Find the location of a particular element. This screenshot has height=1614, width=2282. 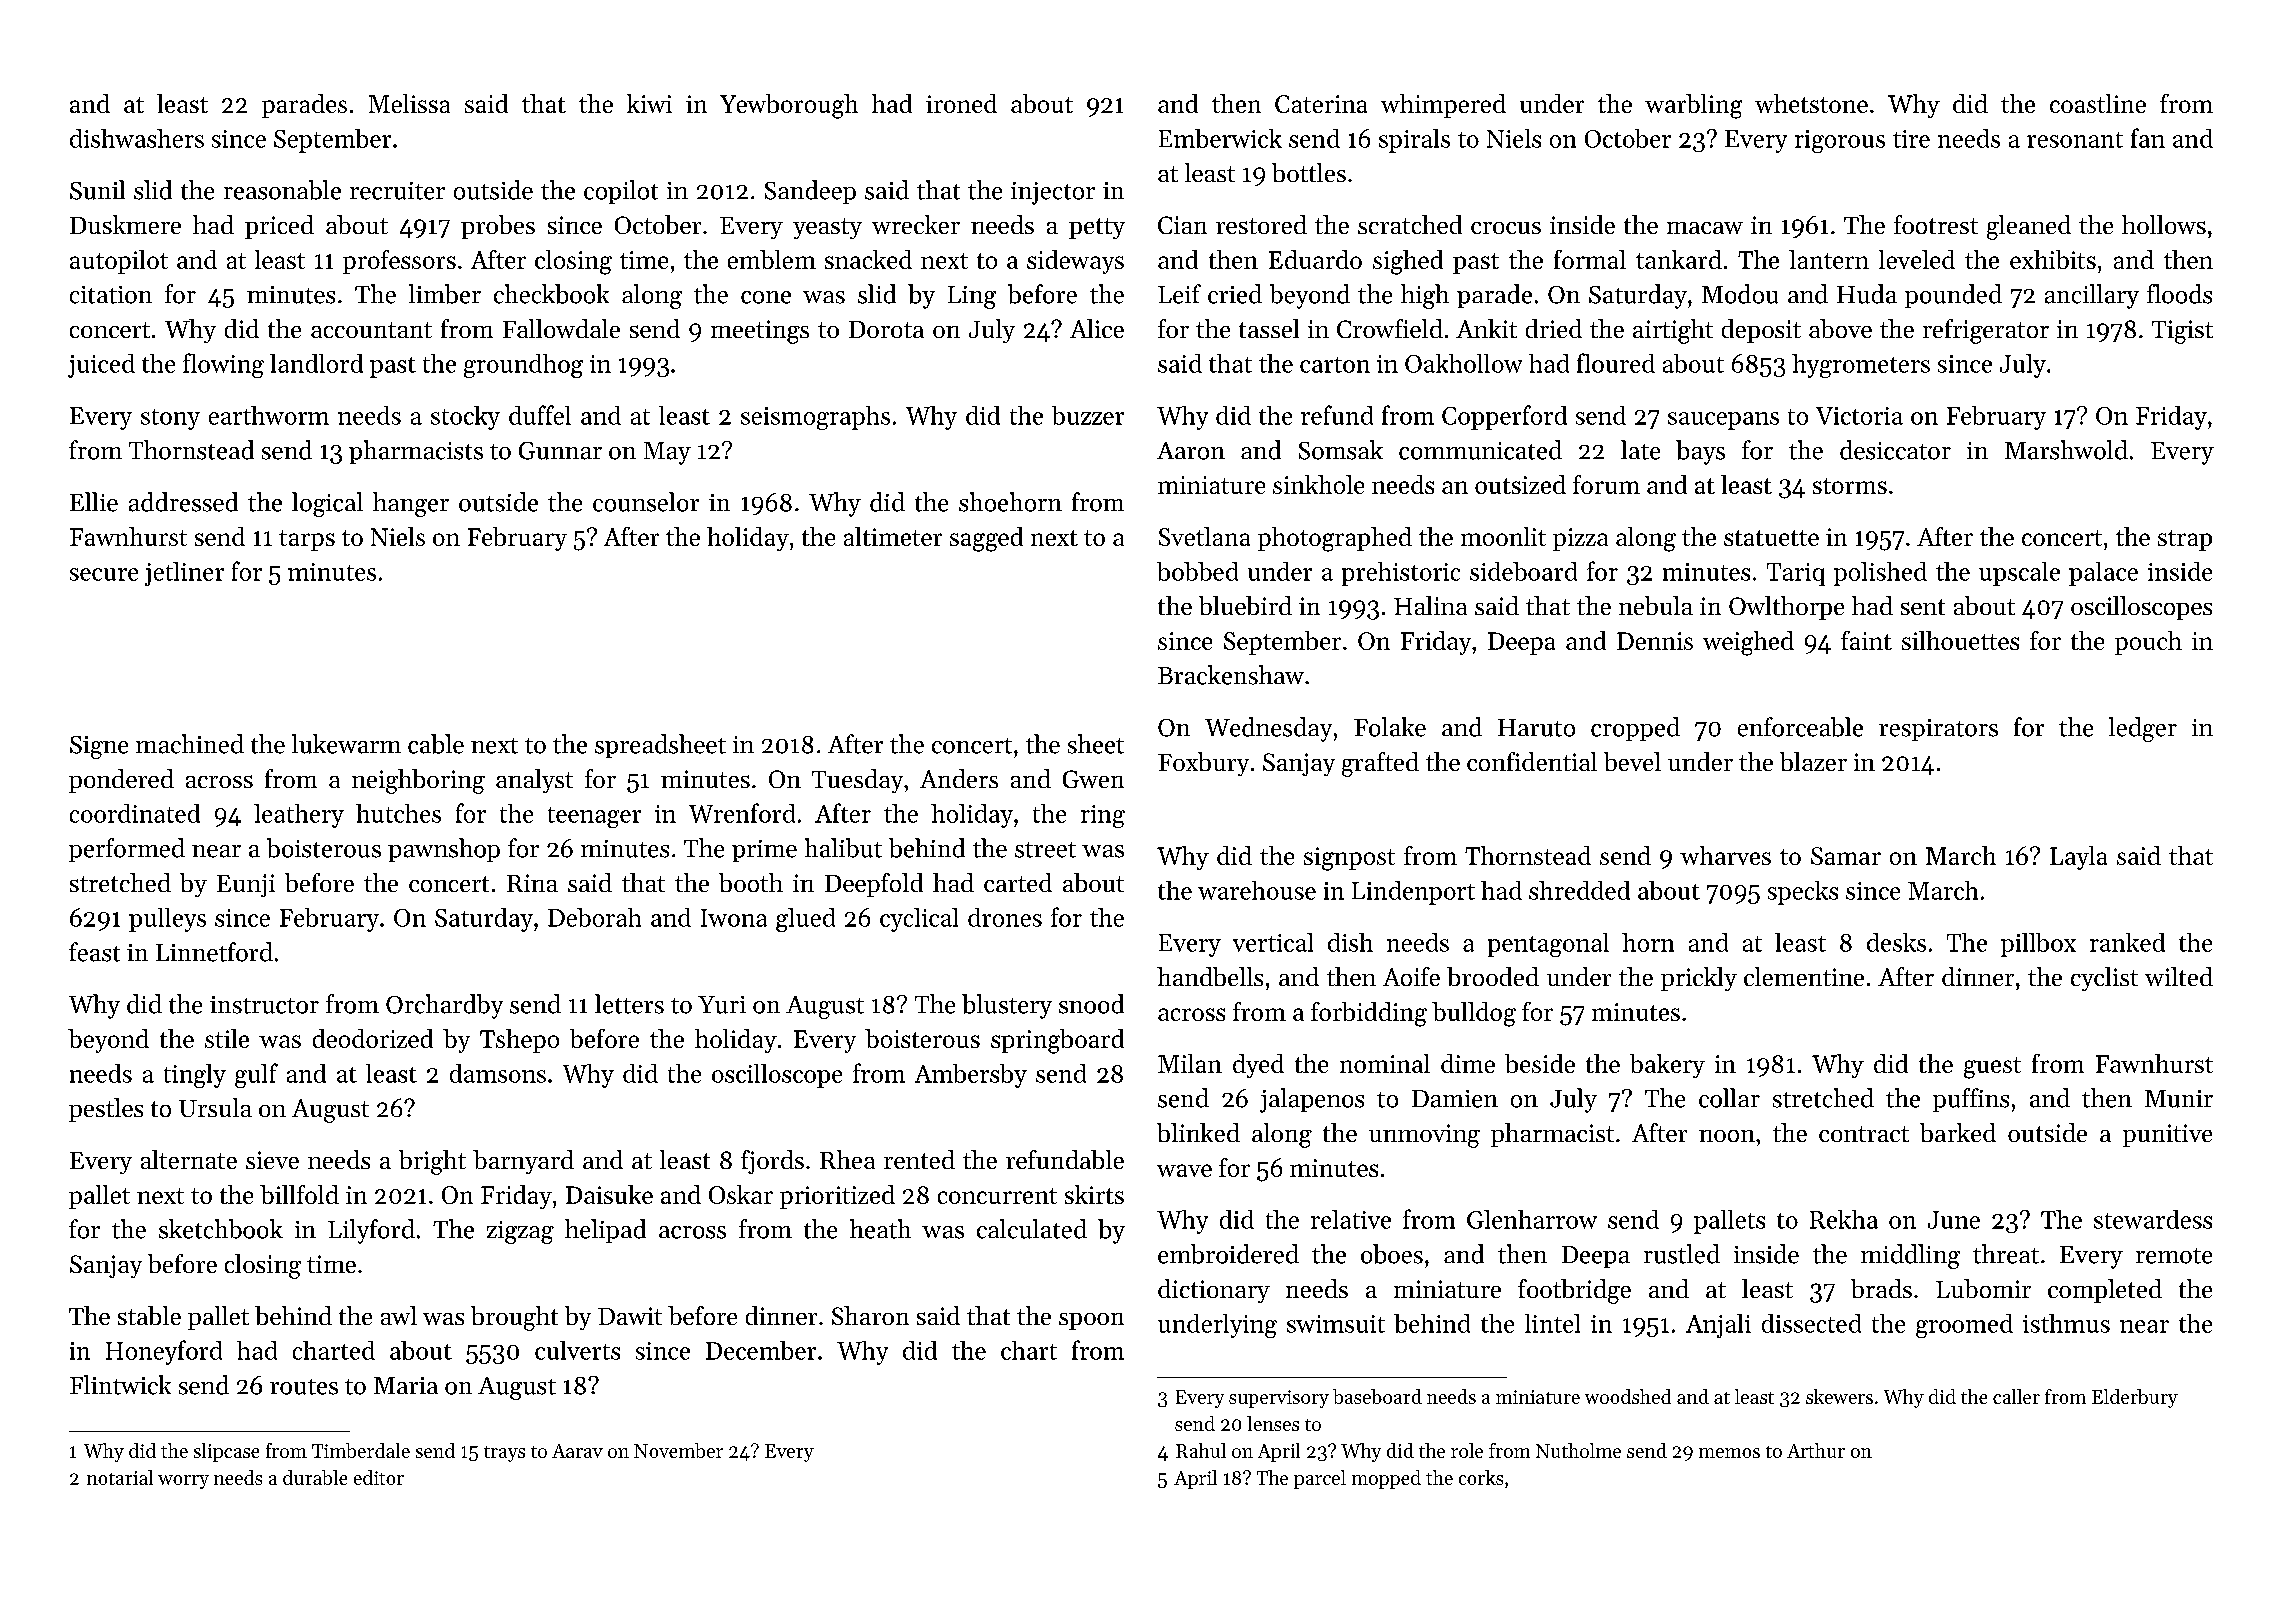

Arthur is located at coordinates (1816, 1450).
